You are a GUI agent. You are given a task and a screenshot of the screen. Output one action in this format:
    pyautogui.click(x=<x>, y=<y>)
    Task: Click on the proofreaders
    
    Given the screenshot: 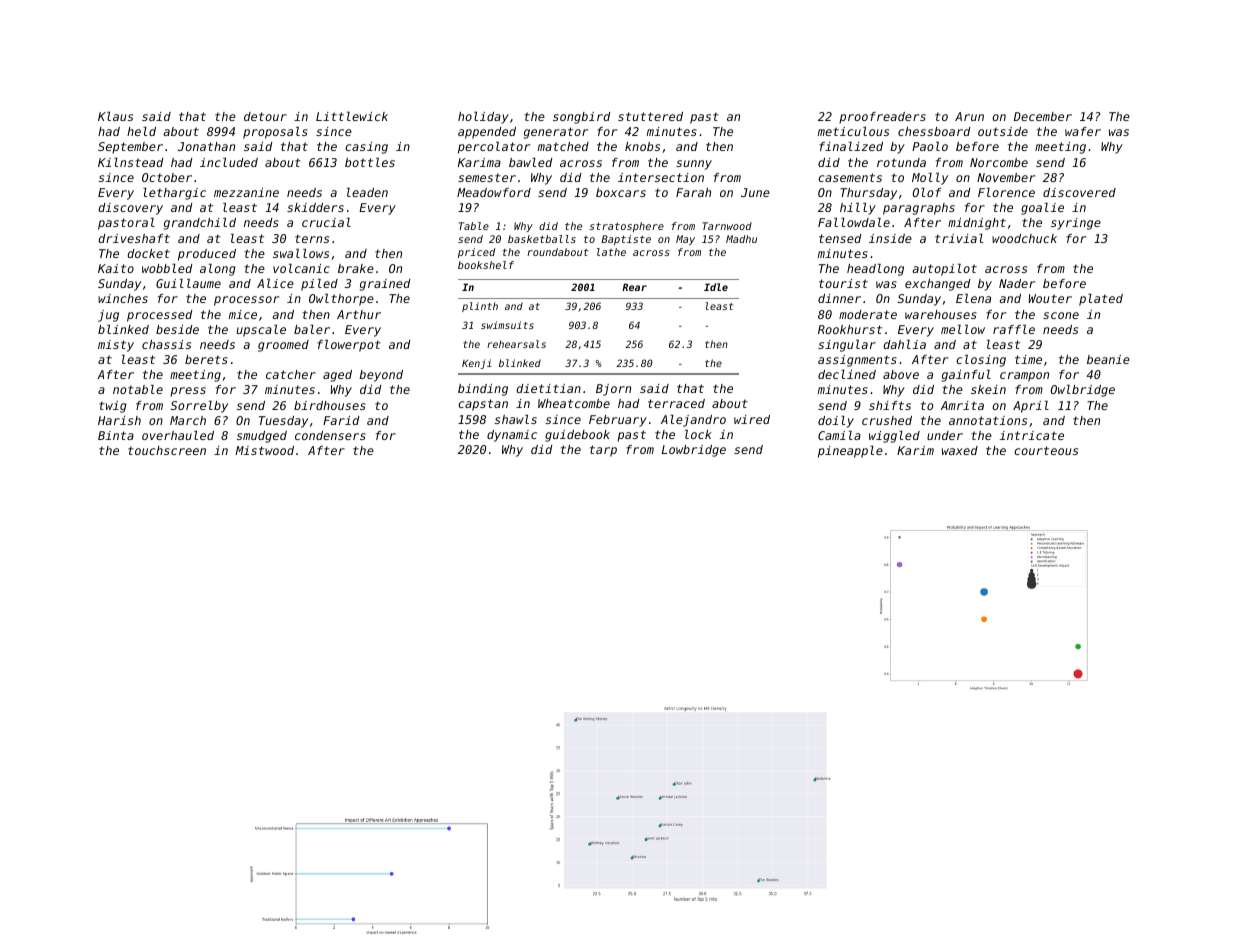 What is the action you would take?
    pyautogui.click(x=882, y=118)
